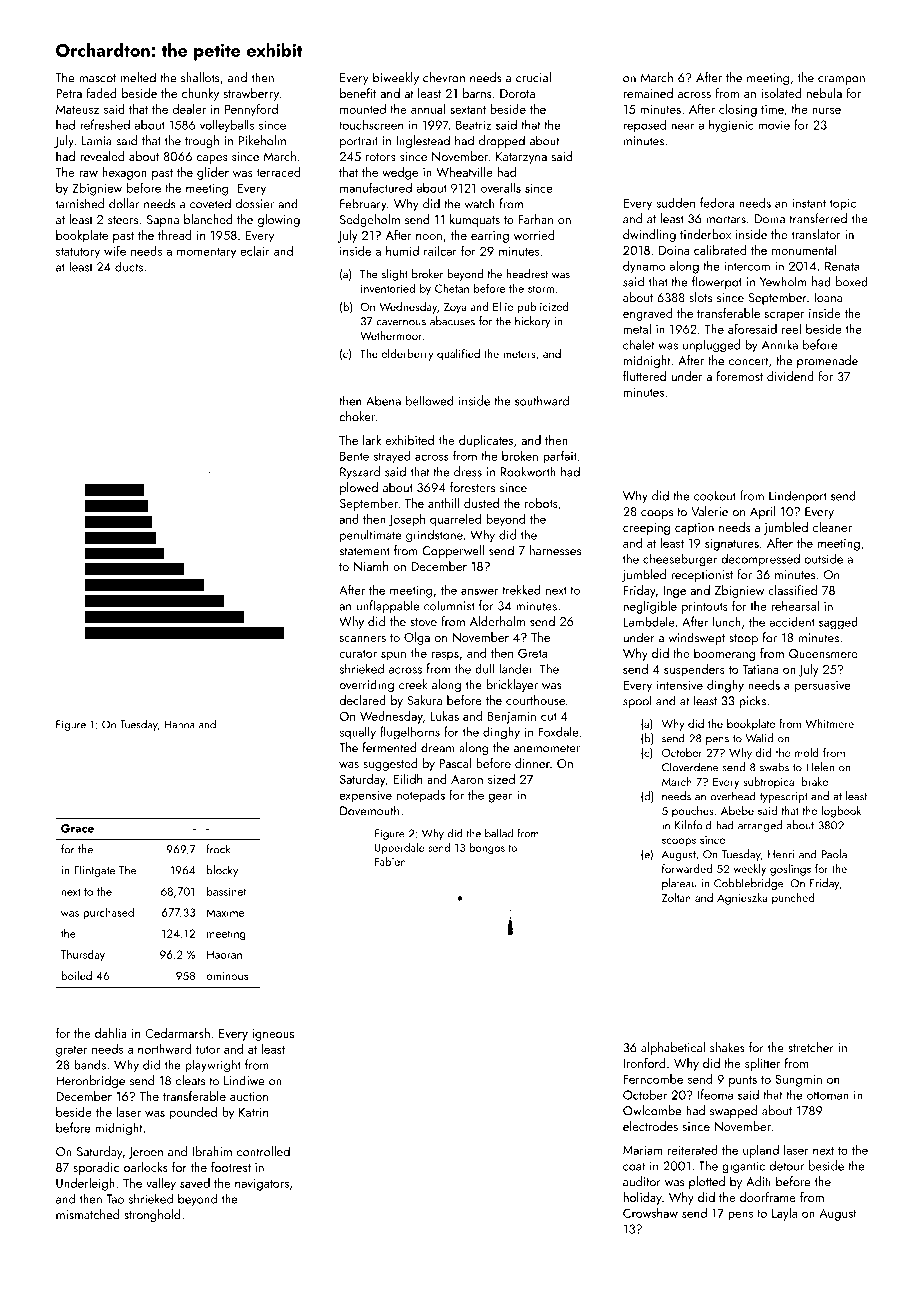  What do you see at coordinates (455, 520) in the page?
I see `quarreled` at bounding box center [455, 520].
